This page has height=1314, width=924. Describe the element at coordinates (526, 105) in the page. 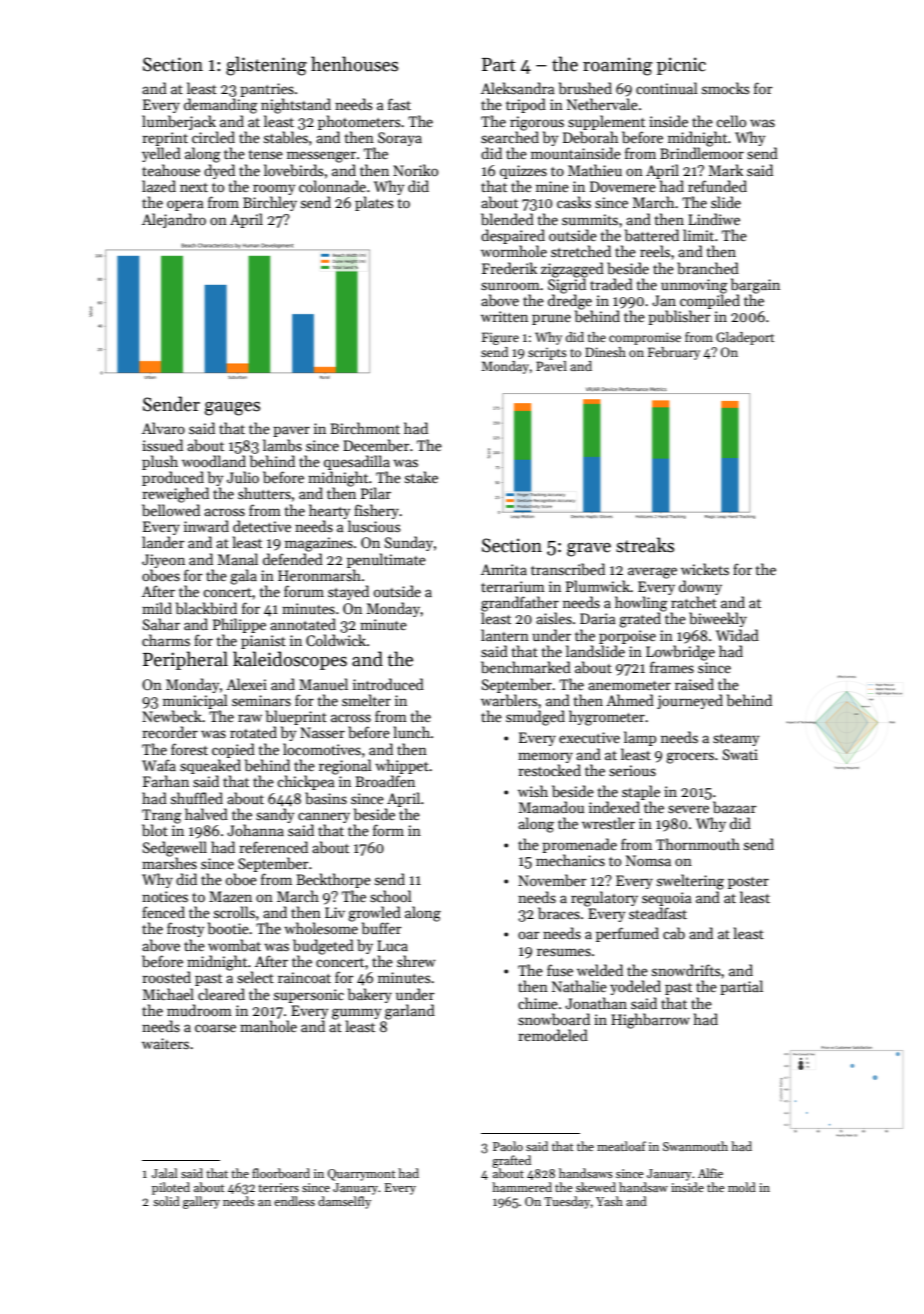

I see `tripod` at that location.
